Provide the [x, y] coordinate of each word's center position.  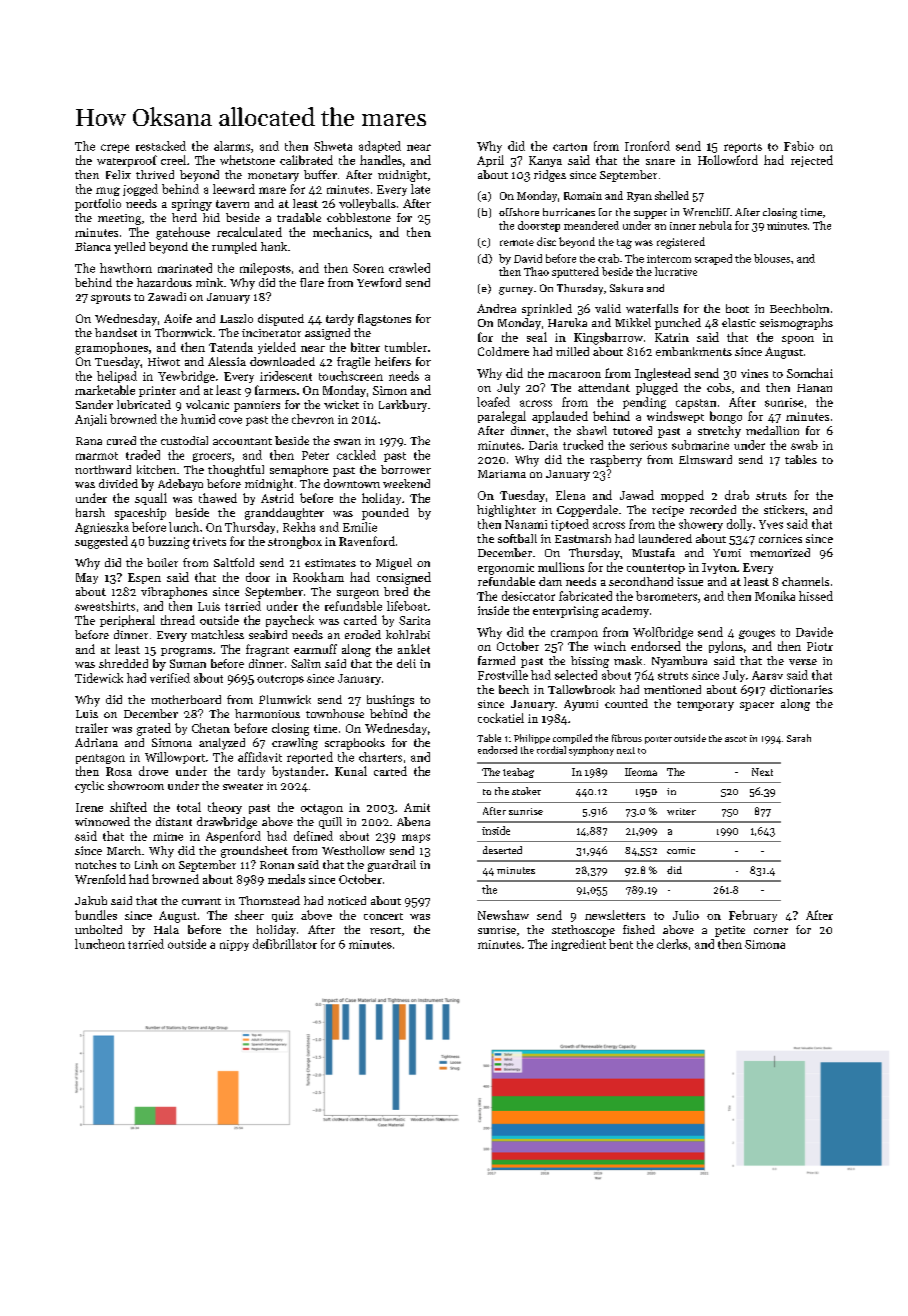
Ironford [647, 146]
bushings [390, 701]
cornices [780, 538]
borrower [406, 469]
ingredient [578, 945]
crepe [115, 148]
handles [381, 160]
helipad [117, 377]
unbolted [98, 929]
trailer [92, 728]
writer [681, 811]
